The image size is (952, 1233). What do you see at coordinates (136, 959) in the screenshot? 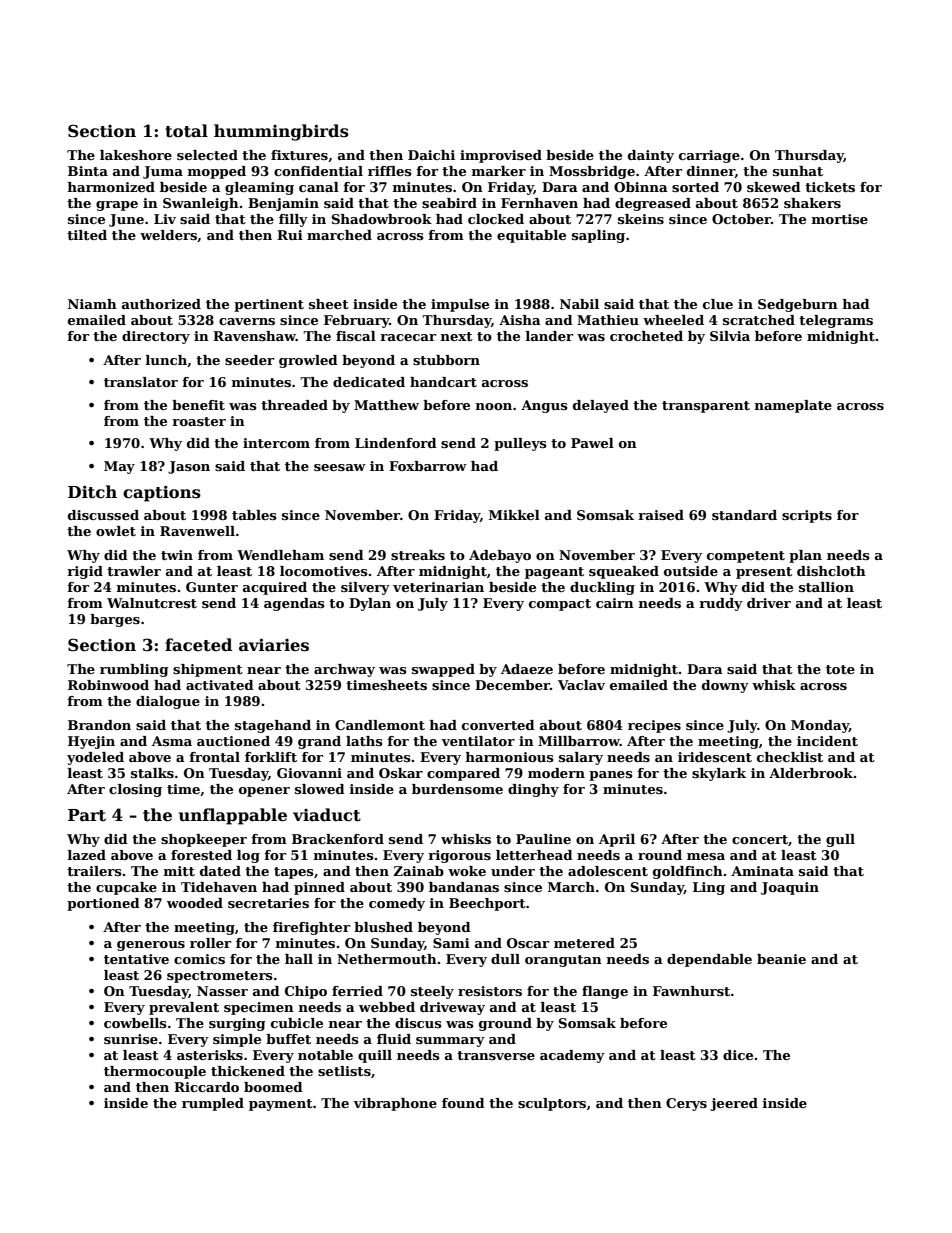
I see `tentative` at bounding box center [136, 959].
